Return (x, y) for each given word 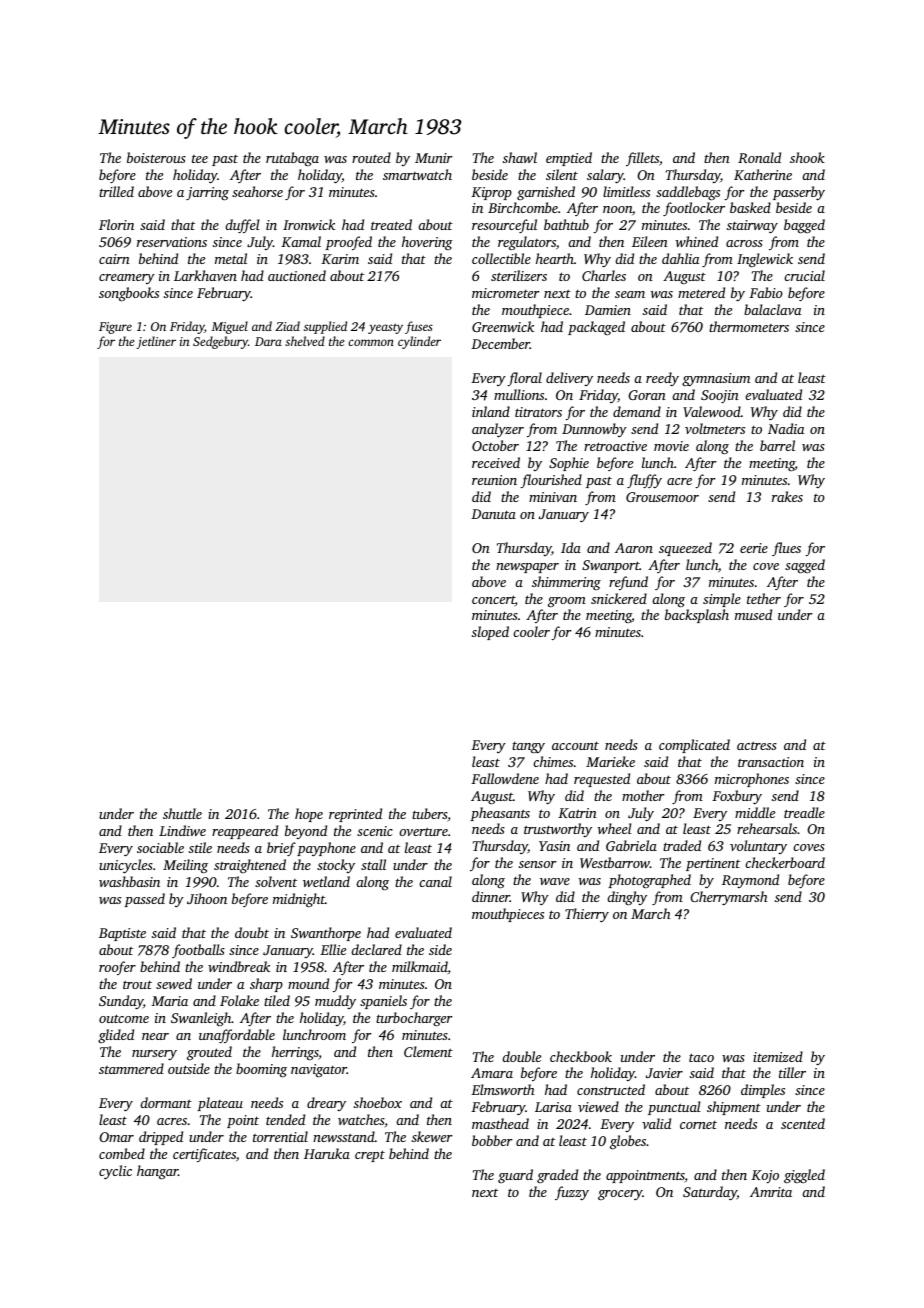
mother (643, 795)
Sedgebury (220, 342)
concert (493, 601)
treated (391, 224)
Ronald (759, 157)
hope (309, 815)
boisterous (156, 157)
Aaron (634, 548)
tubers (429, 813)
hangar (157, 1172)
